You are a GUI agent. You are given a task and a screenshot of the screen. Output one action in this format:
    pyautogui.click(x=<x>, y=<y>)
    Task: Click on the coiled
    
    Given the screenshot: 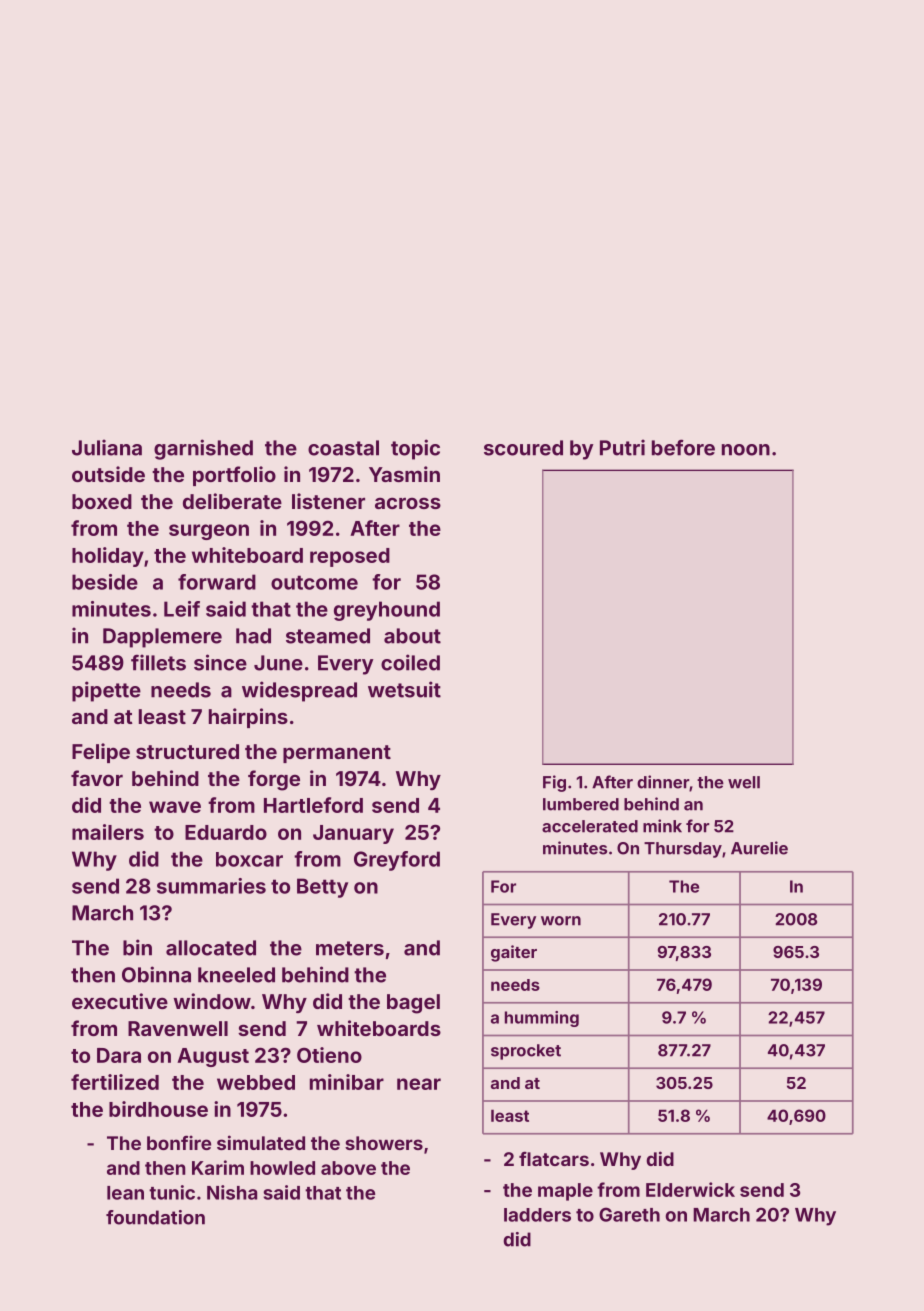 What is the action you would take?
    pyautogui.click(x=410, y=662)
